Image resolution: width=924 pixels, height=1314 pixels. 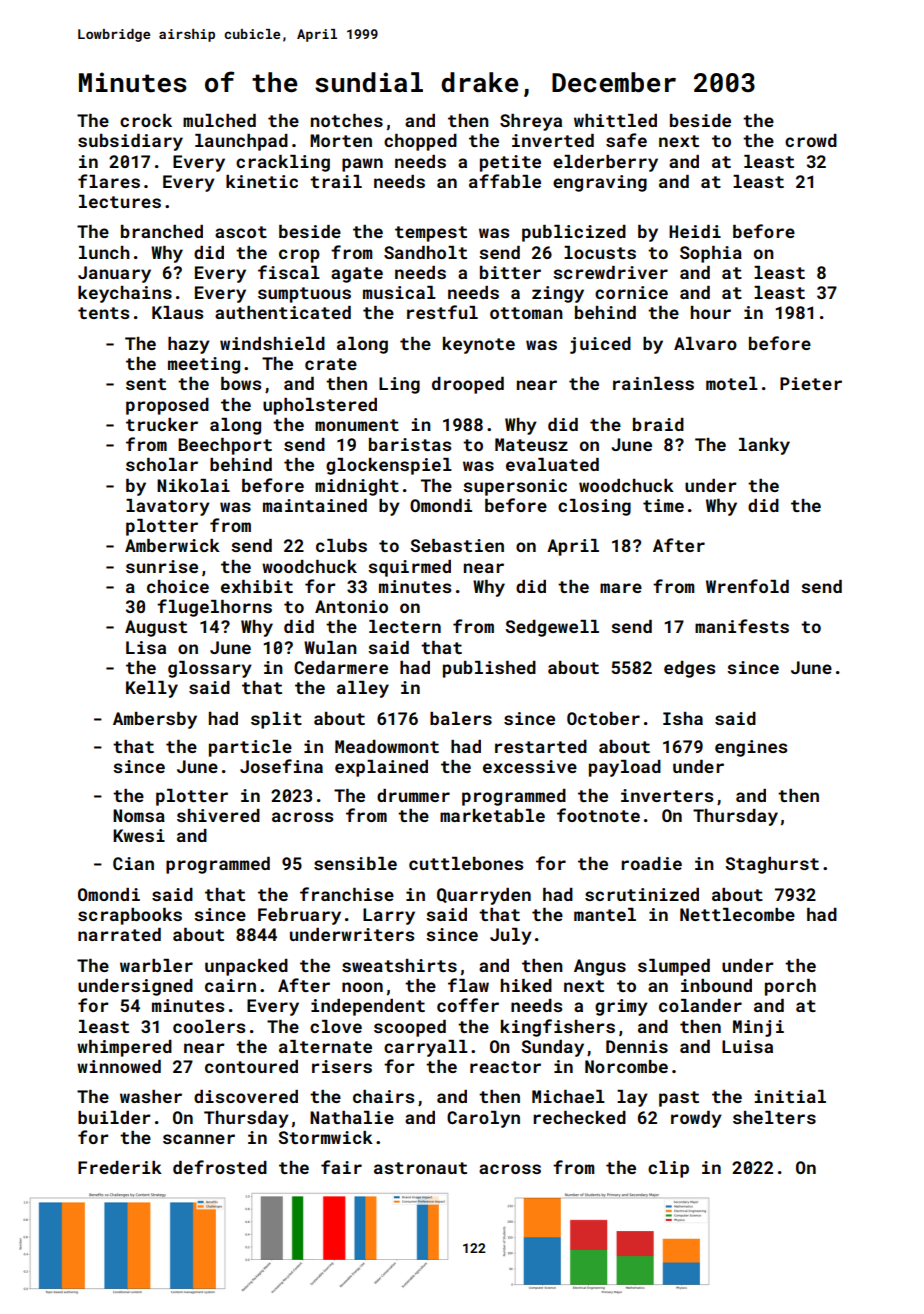 What do you see at coordinates (104, 313) in the image?
I see `tents` at bounding box center [104, 313].
